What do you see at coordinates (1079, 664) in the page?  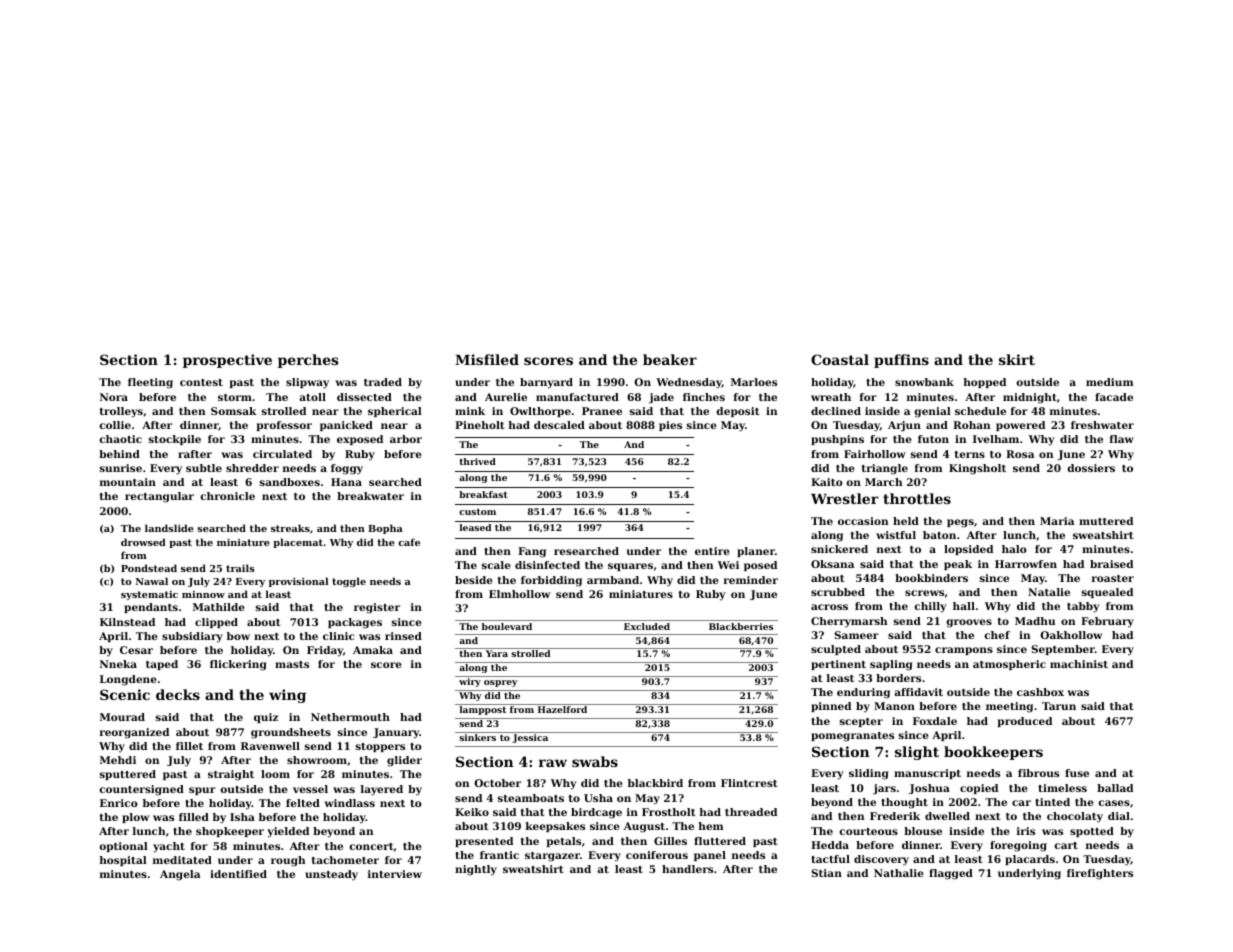 I see `machinist` at bounding box center [1079, 664].
